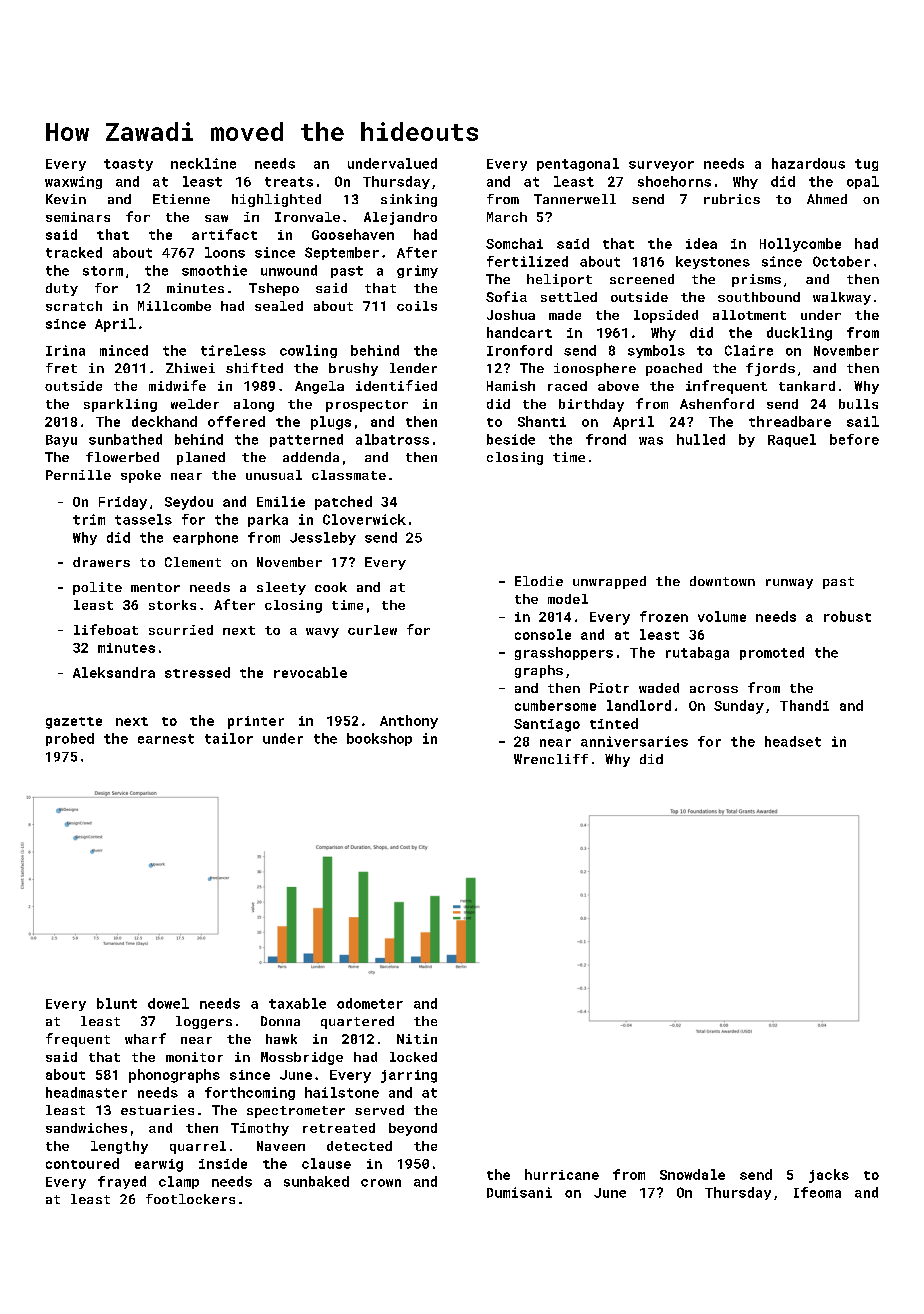  I want to click on earnest, so click(166, 739).
